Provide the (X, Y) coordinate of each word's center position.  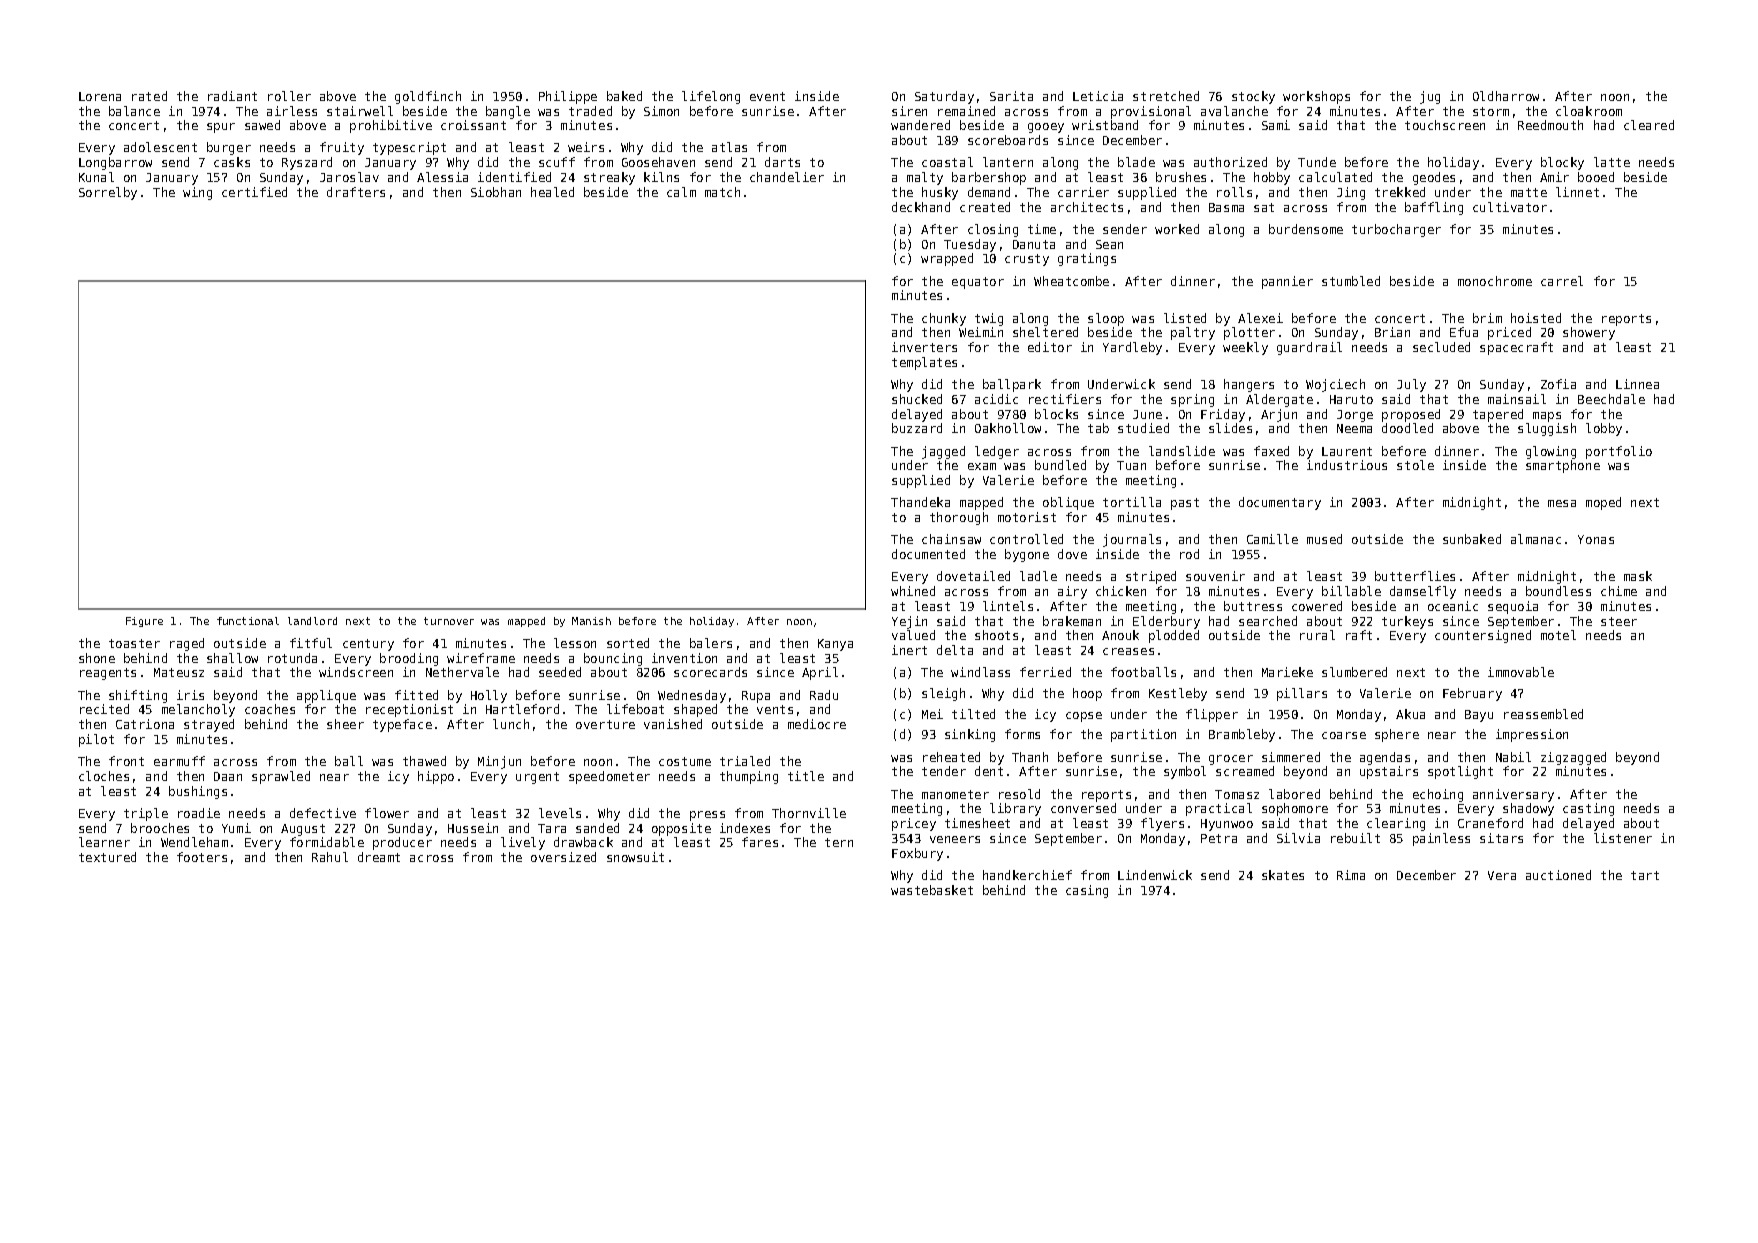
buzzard (917, 428)
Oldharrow (1506, 96)
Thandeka (920, 502)
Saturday (944, 97)
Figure (144, 622)
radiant (232, 96)
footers (202, 857)
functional (248, 621)
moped (1603, 503)
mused (1324, 539)
